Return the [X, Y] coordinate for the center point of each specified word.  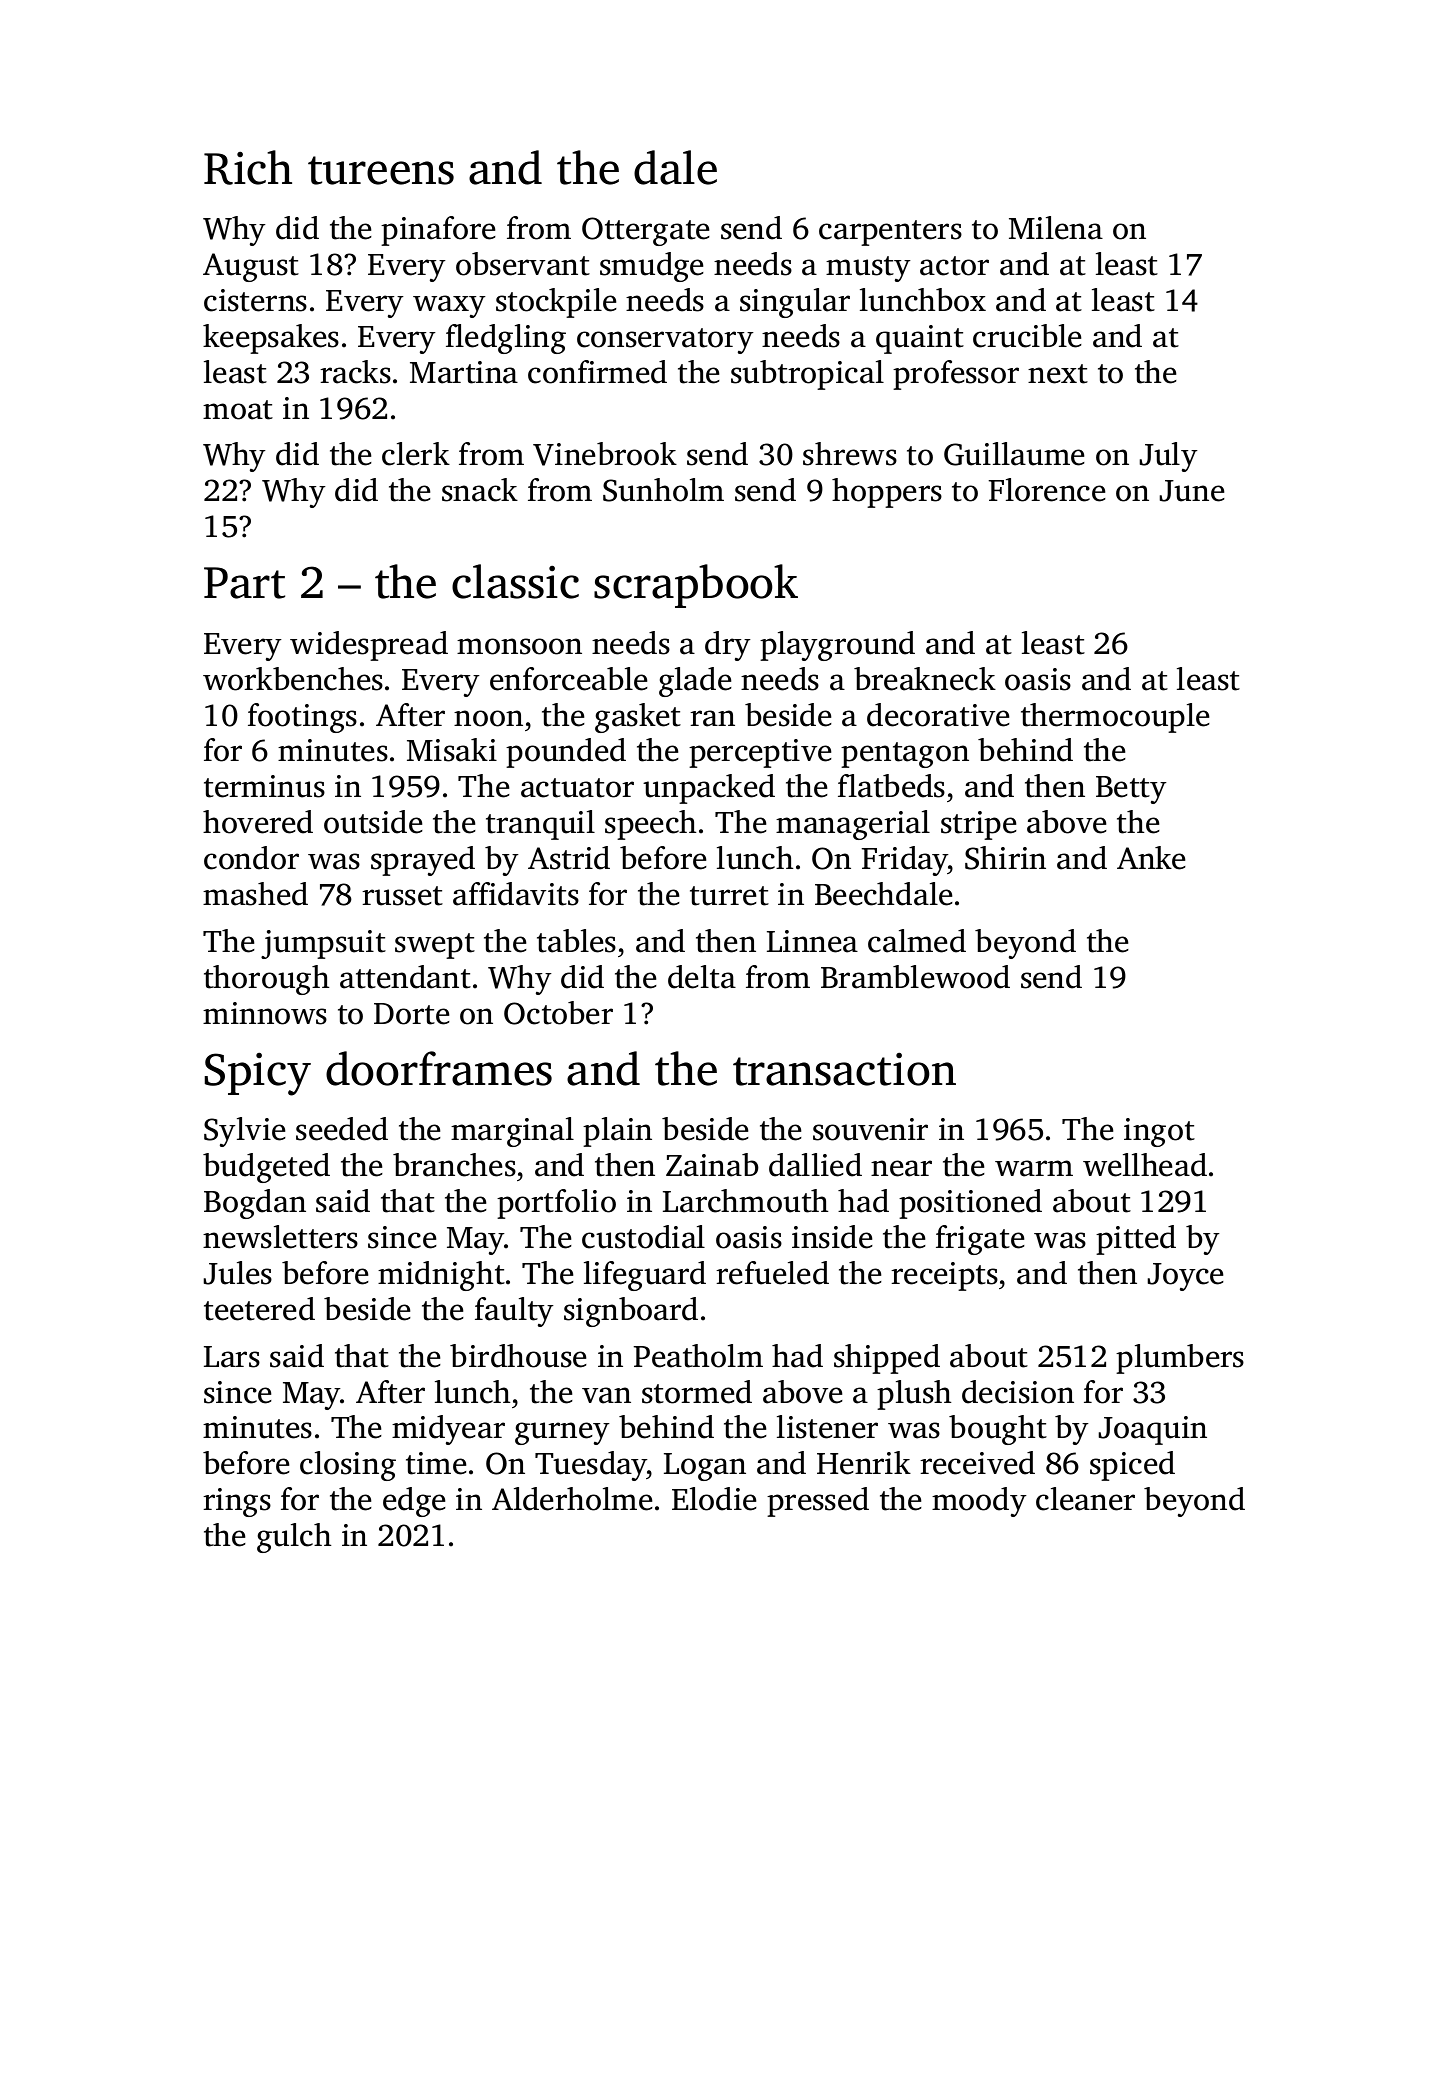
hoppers [887, 493]
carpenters [890, 233]
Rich [248, 167]
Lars [232, 1357]
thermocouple [1115, 718]
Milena [1056, 228]
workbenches [293, 679]
